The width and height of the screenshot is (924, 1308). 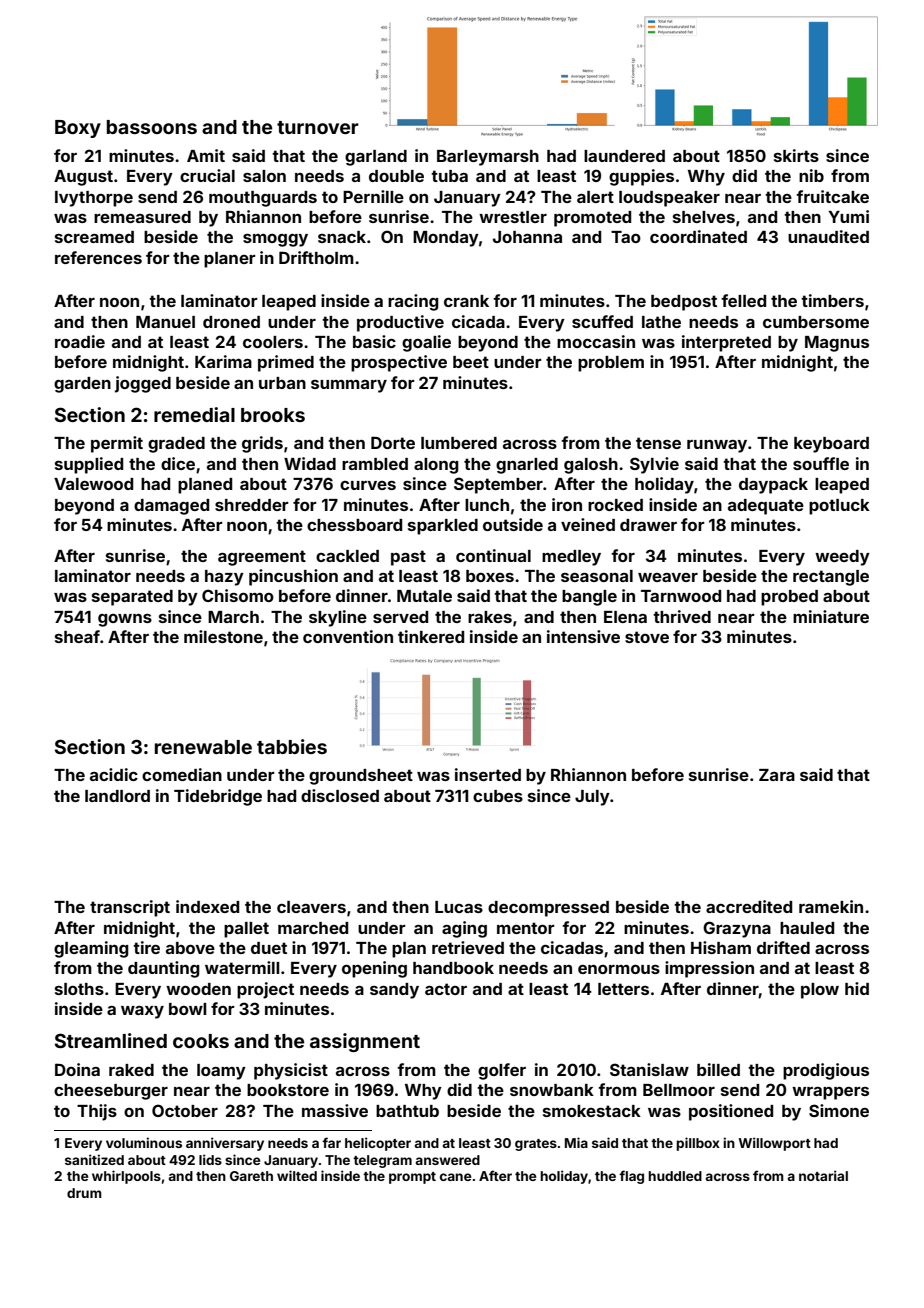 I want to click on answered, so click(x=447, y=1160).
